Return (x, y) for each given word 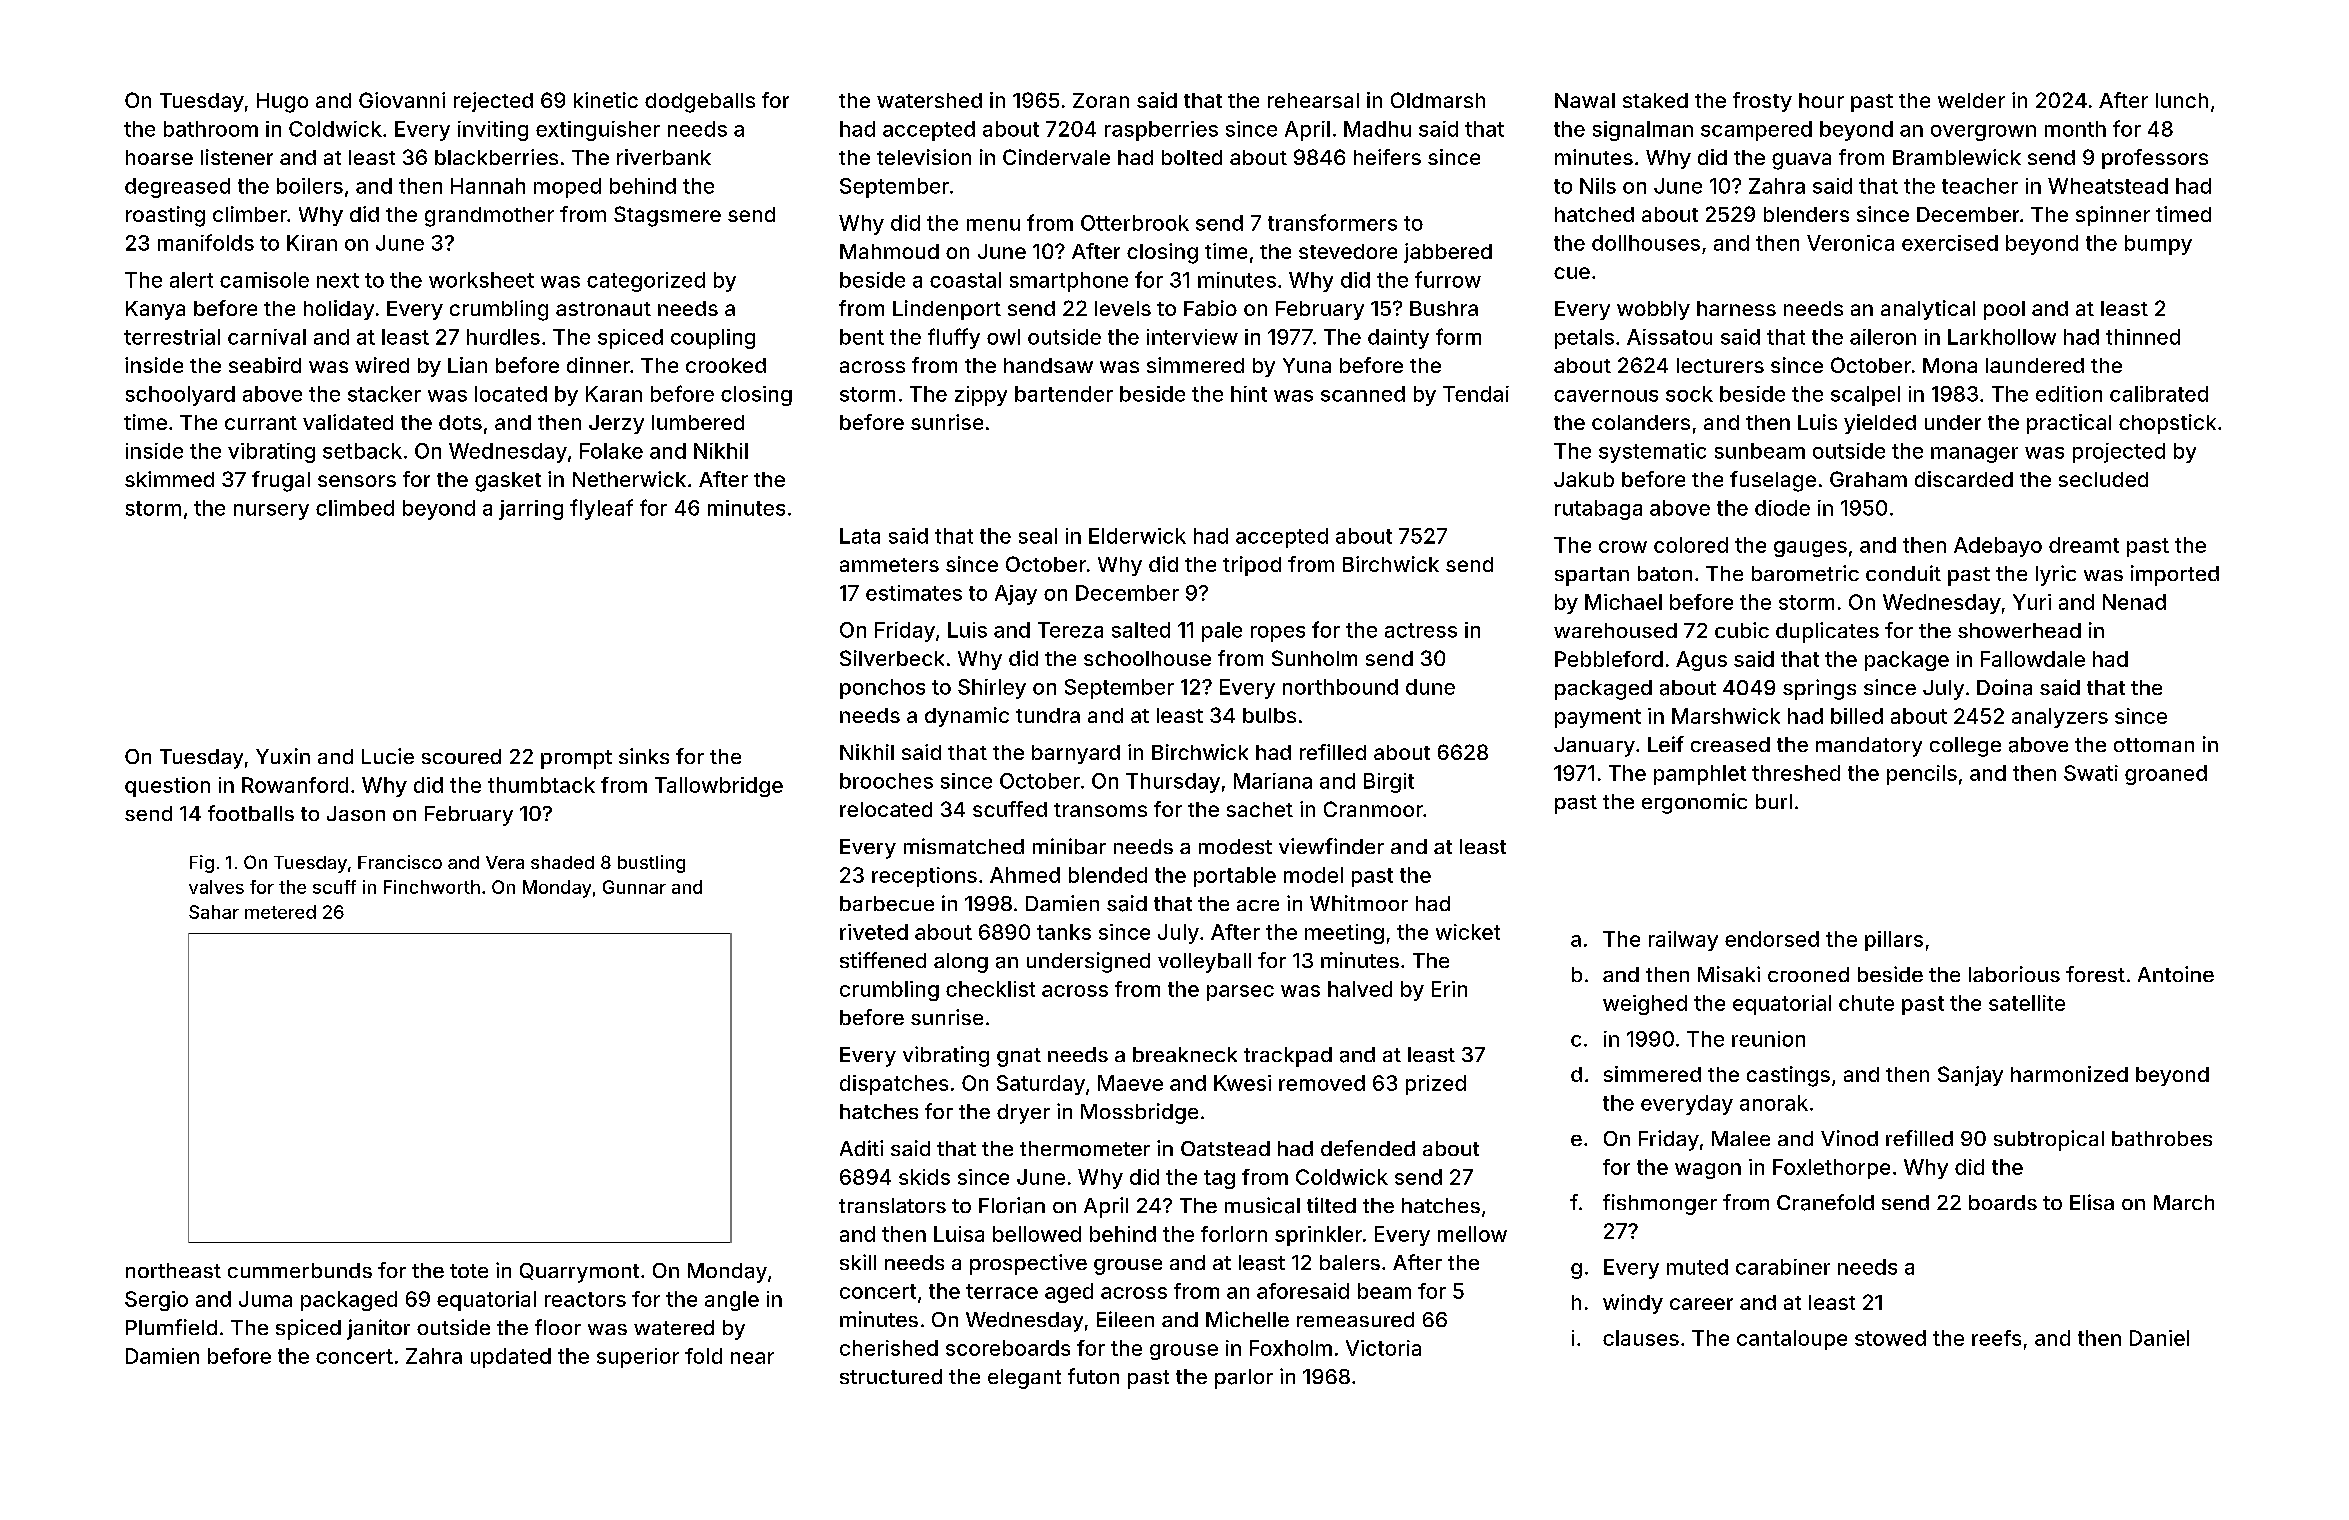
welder (1971, 100)
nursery (271, 512)
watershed (929, 100)
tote (469, 1271)
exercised (1950, 243)
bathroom (211, 129)
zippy (981, 396)
